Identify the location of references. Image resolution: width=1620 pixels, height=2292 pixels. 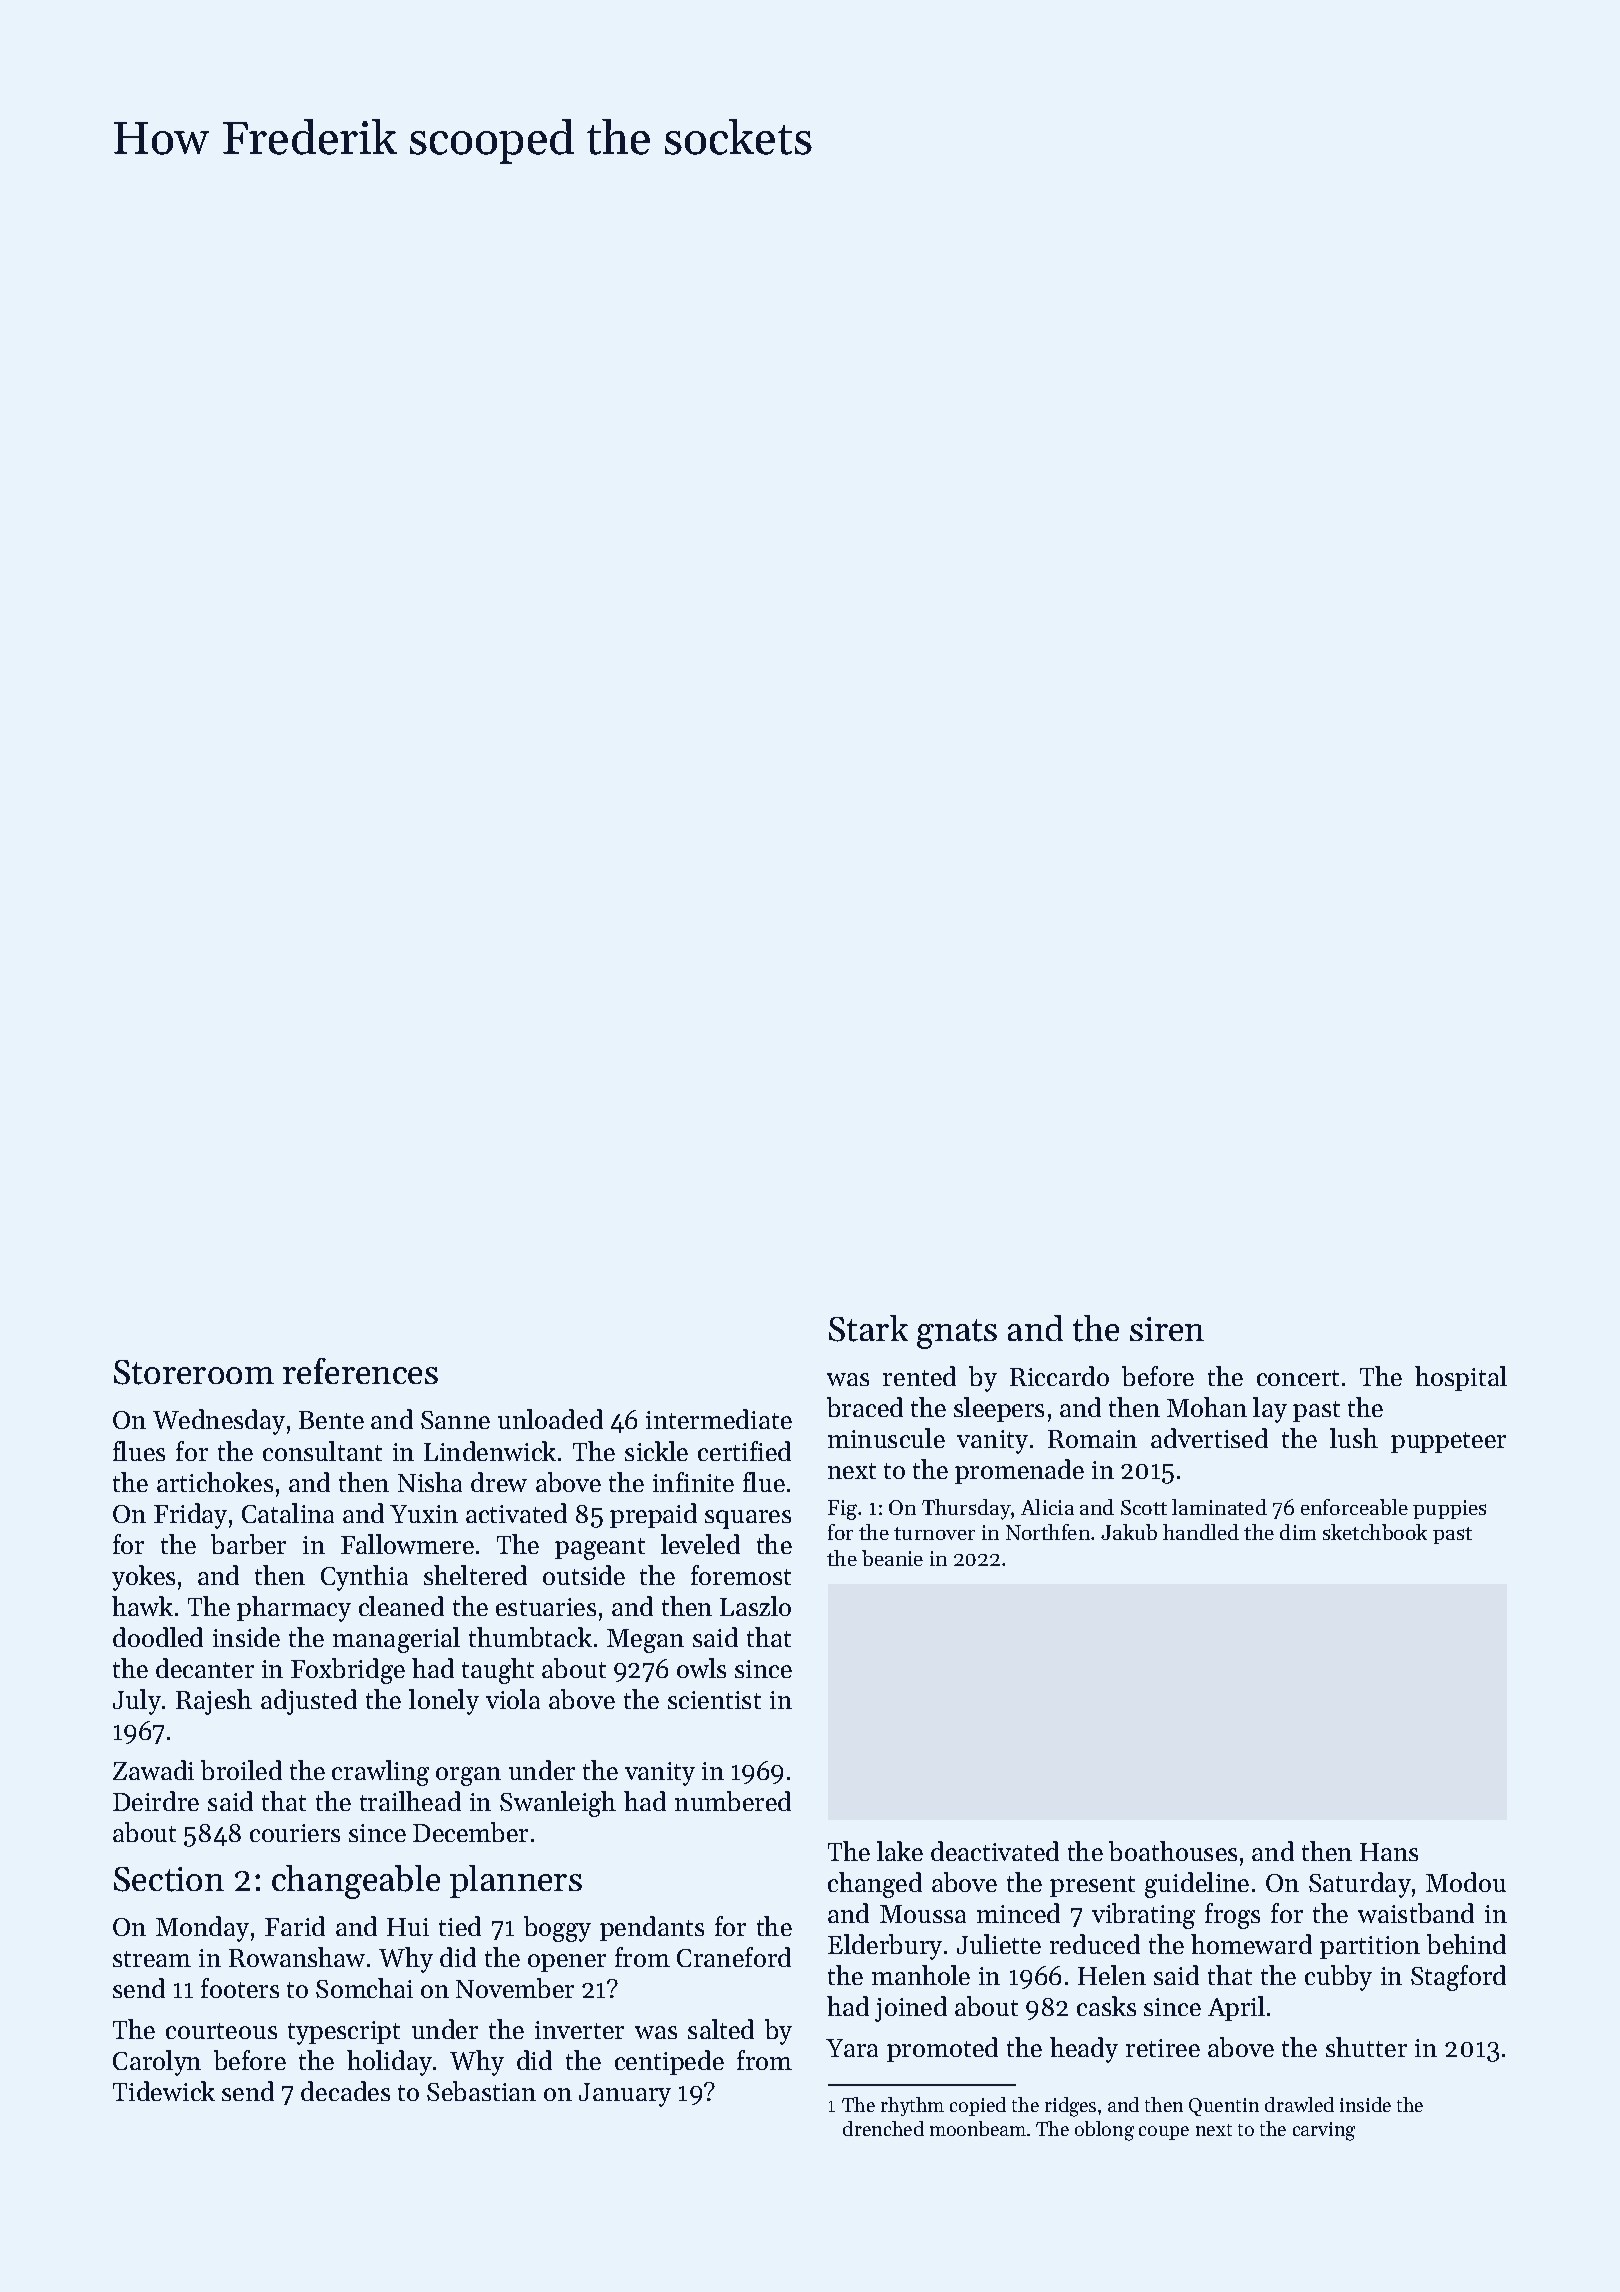
(360, 1371).
